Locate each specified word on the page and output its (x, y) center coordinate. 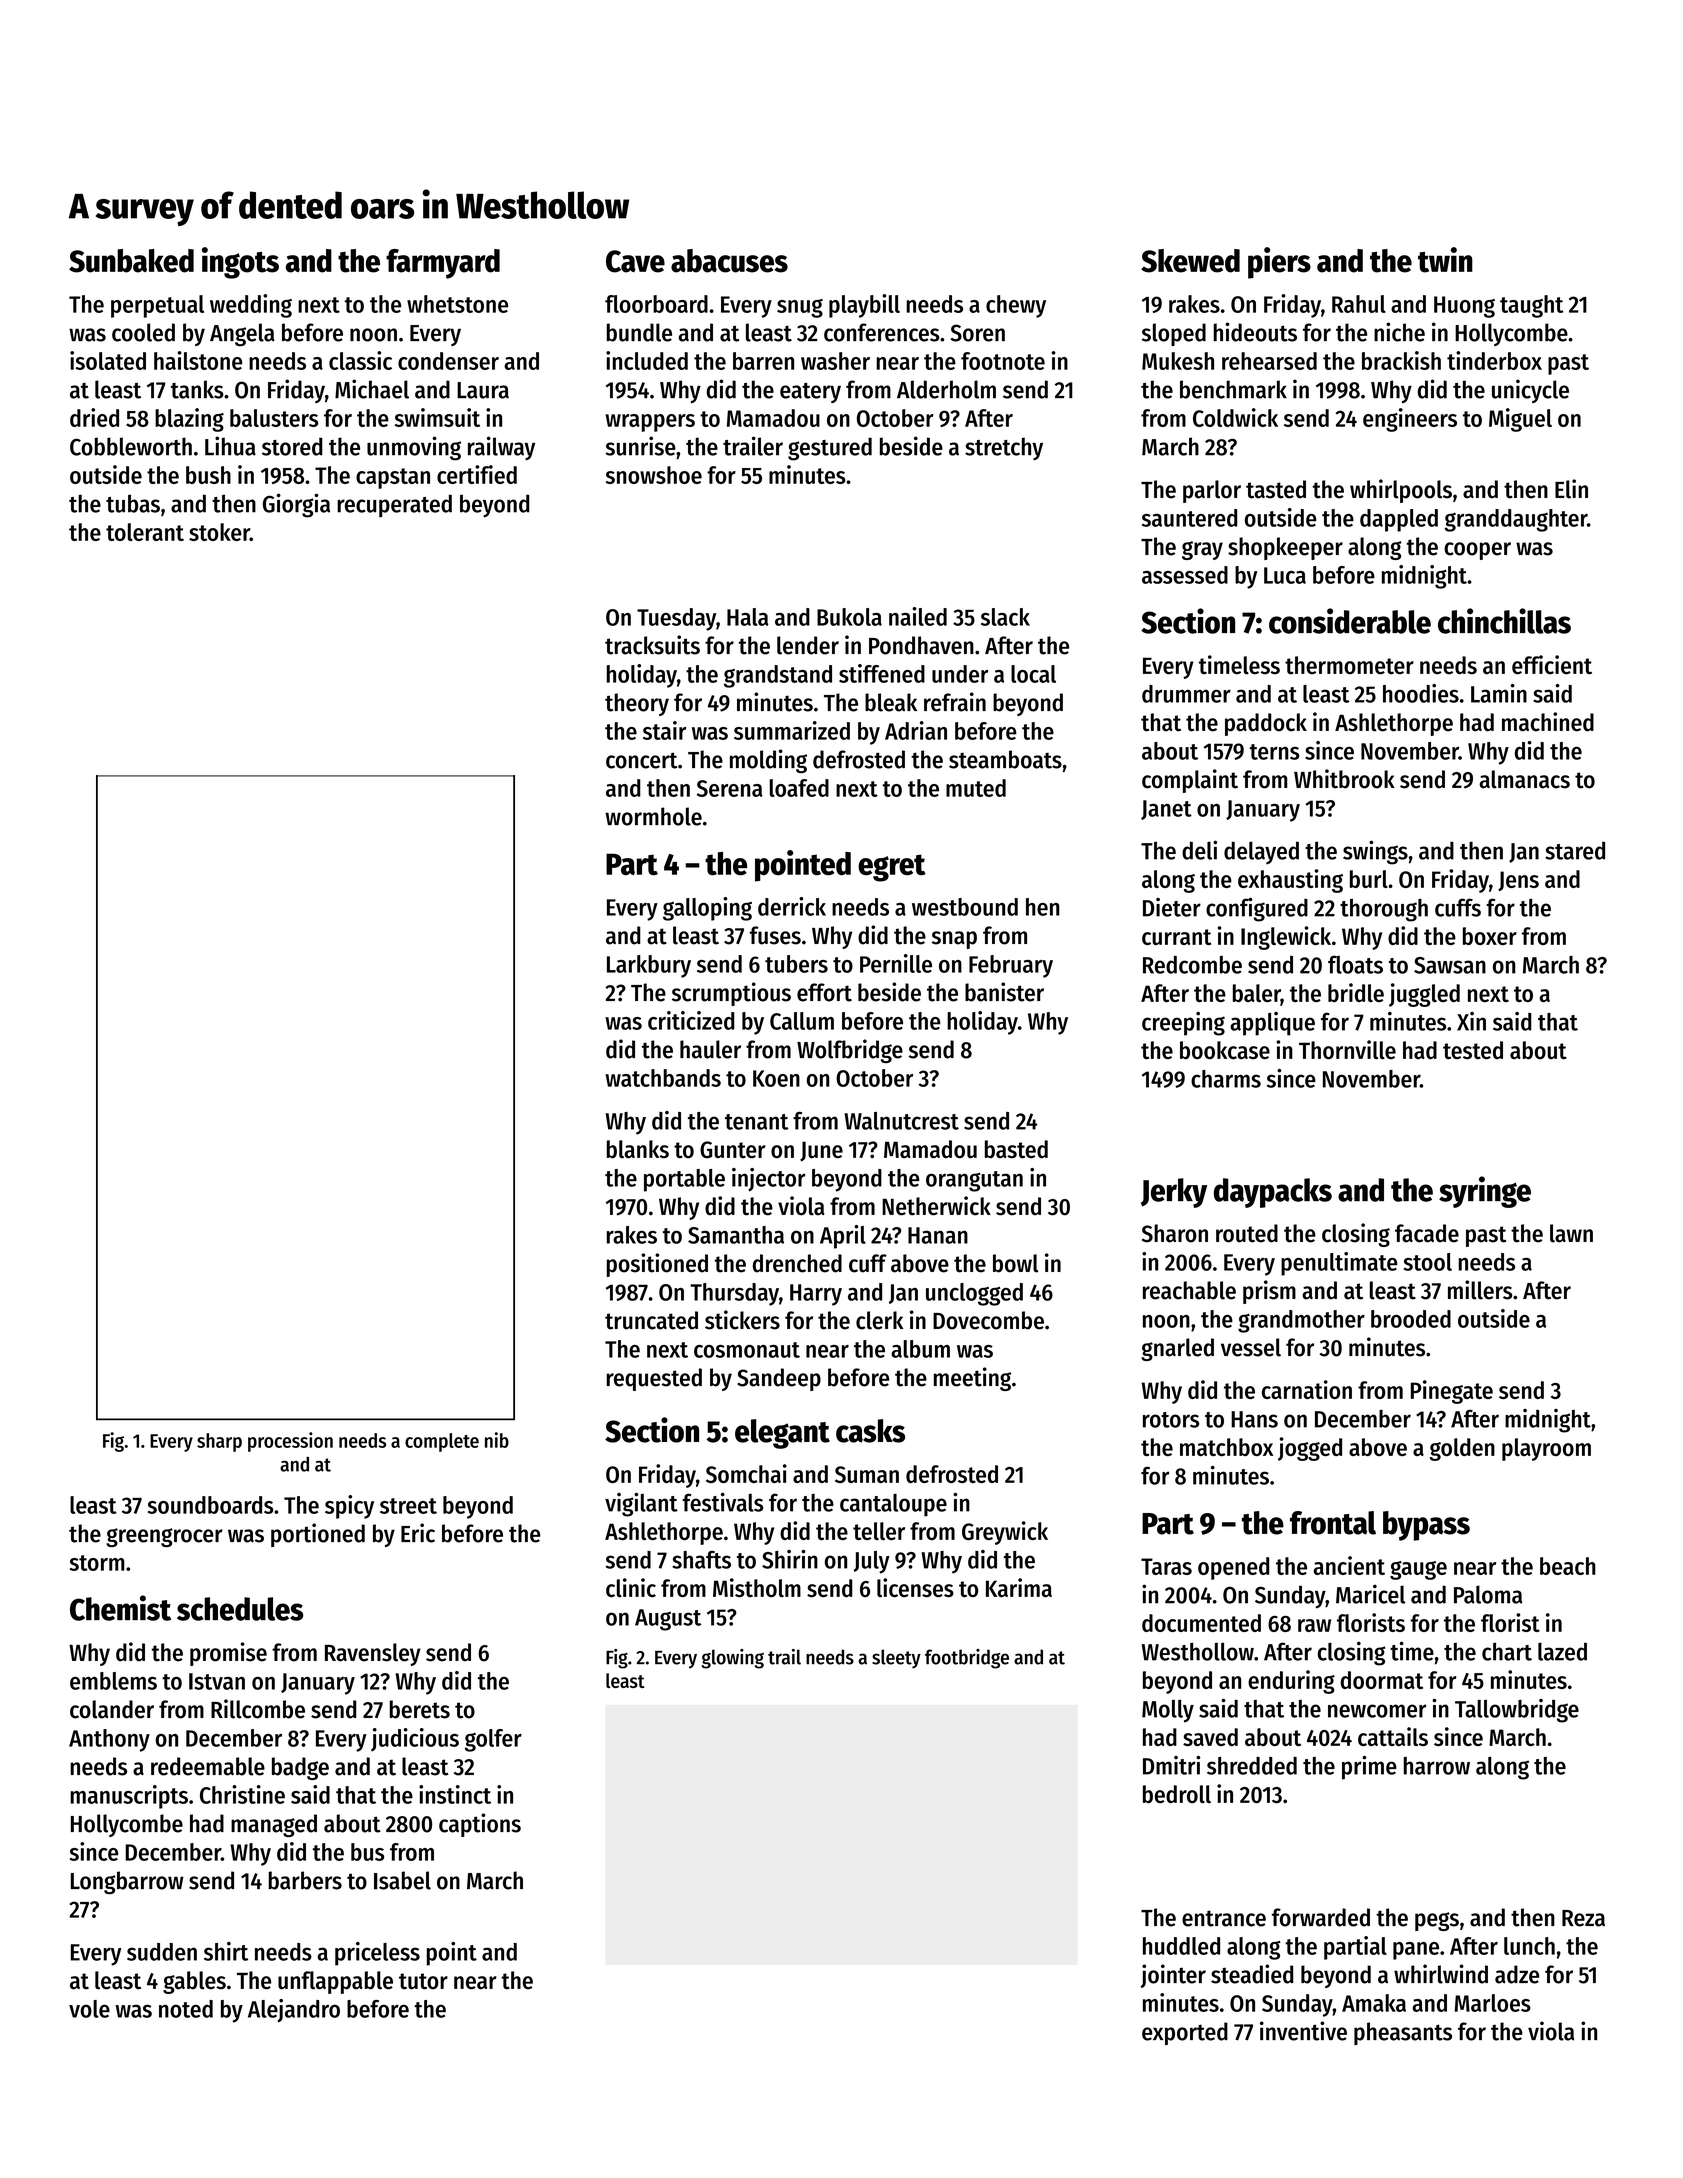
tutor (423, 1981)
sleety (896, 1659)
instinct (455, 1794)
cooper (1477, 551)
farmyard (443, 264)
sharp (219, 1442)
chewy (1016, 306)
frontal (1333, 1523)
